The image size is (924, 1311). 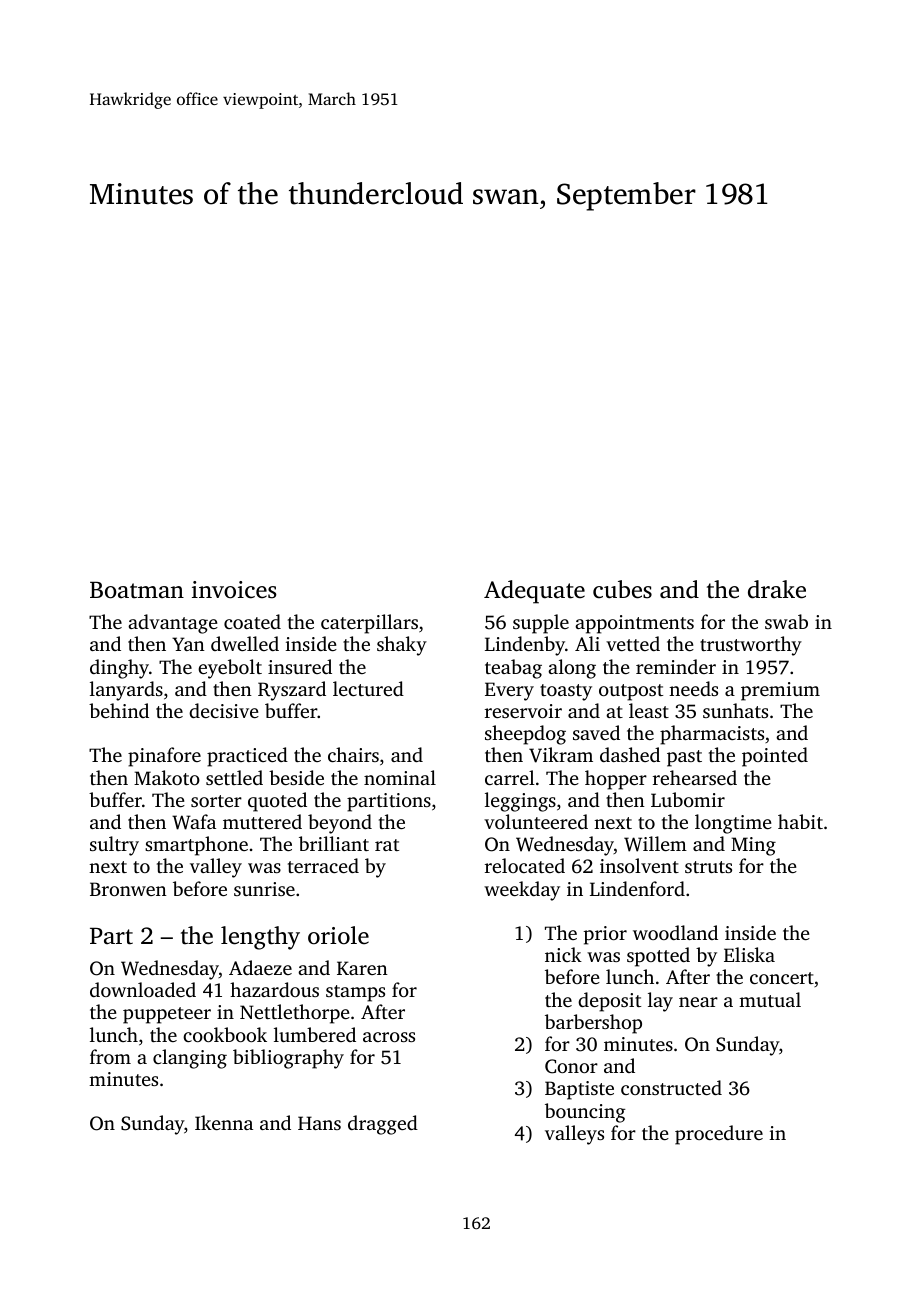 I want to click on Adequate, so click(x=534, y=592).
